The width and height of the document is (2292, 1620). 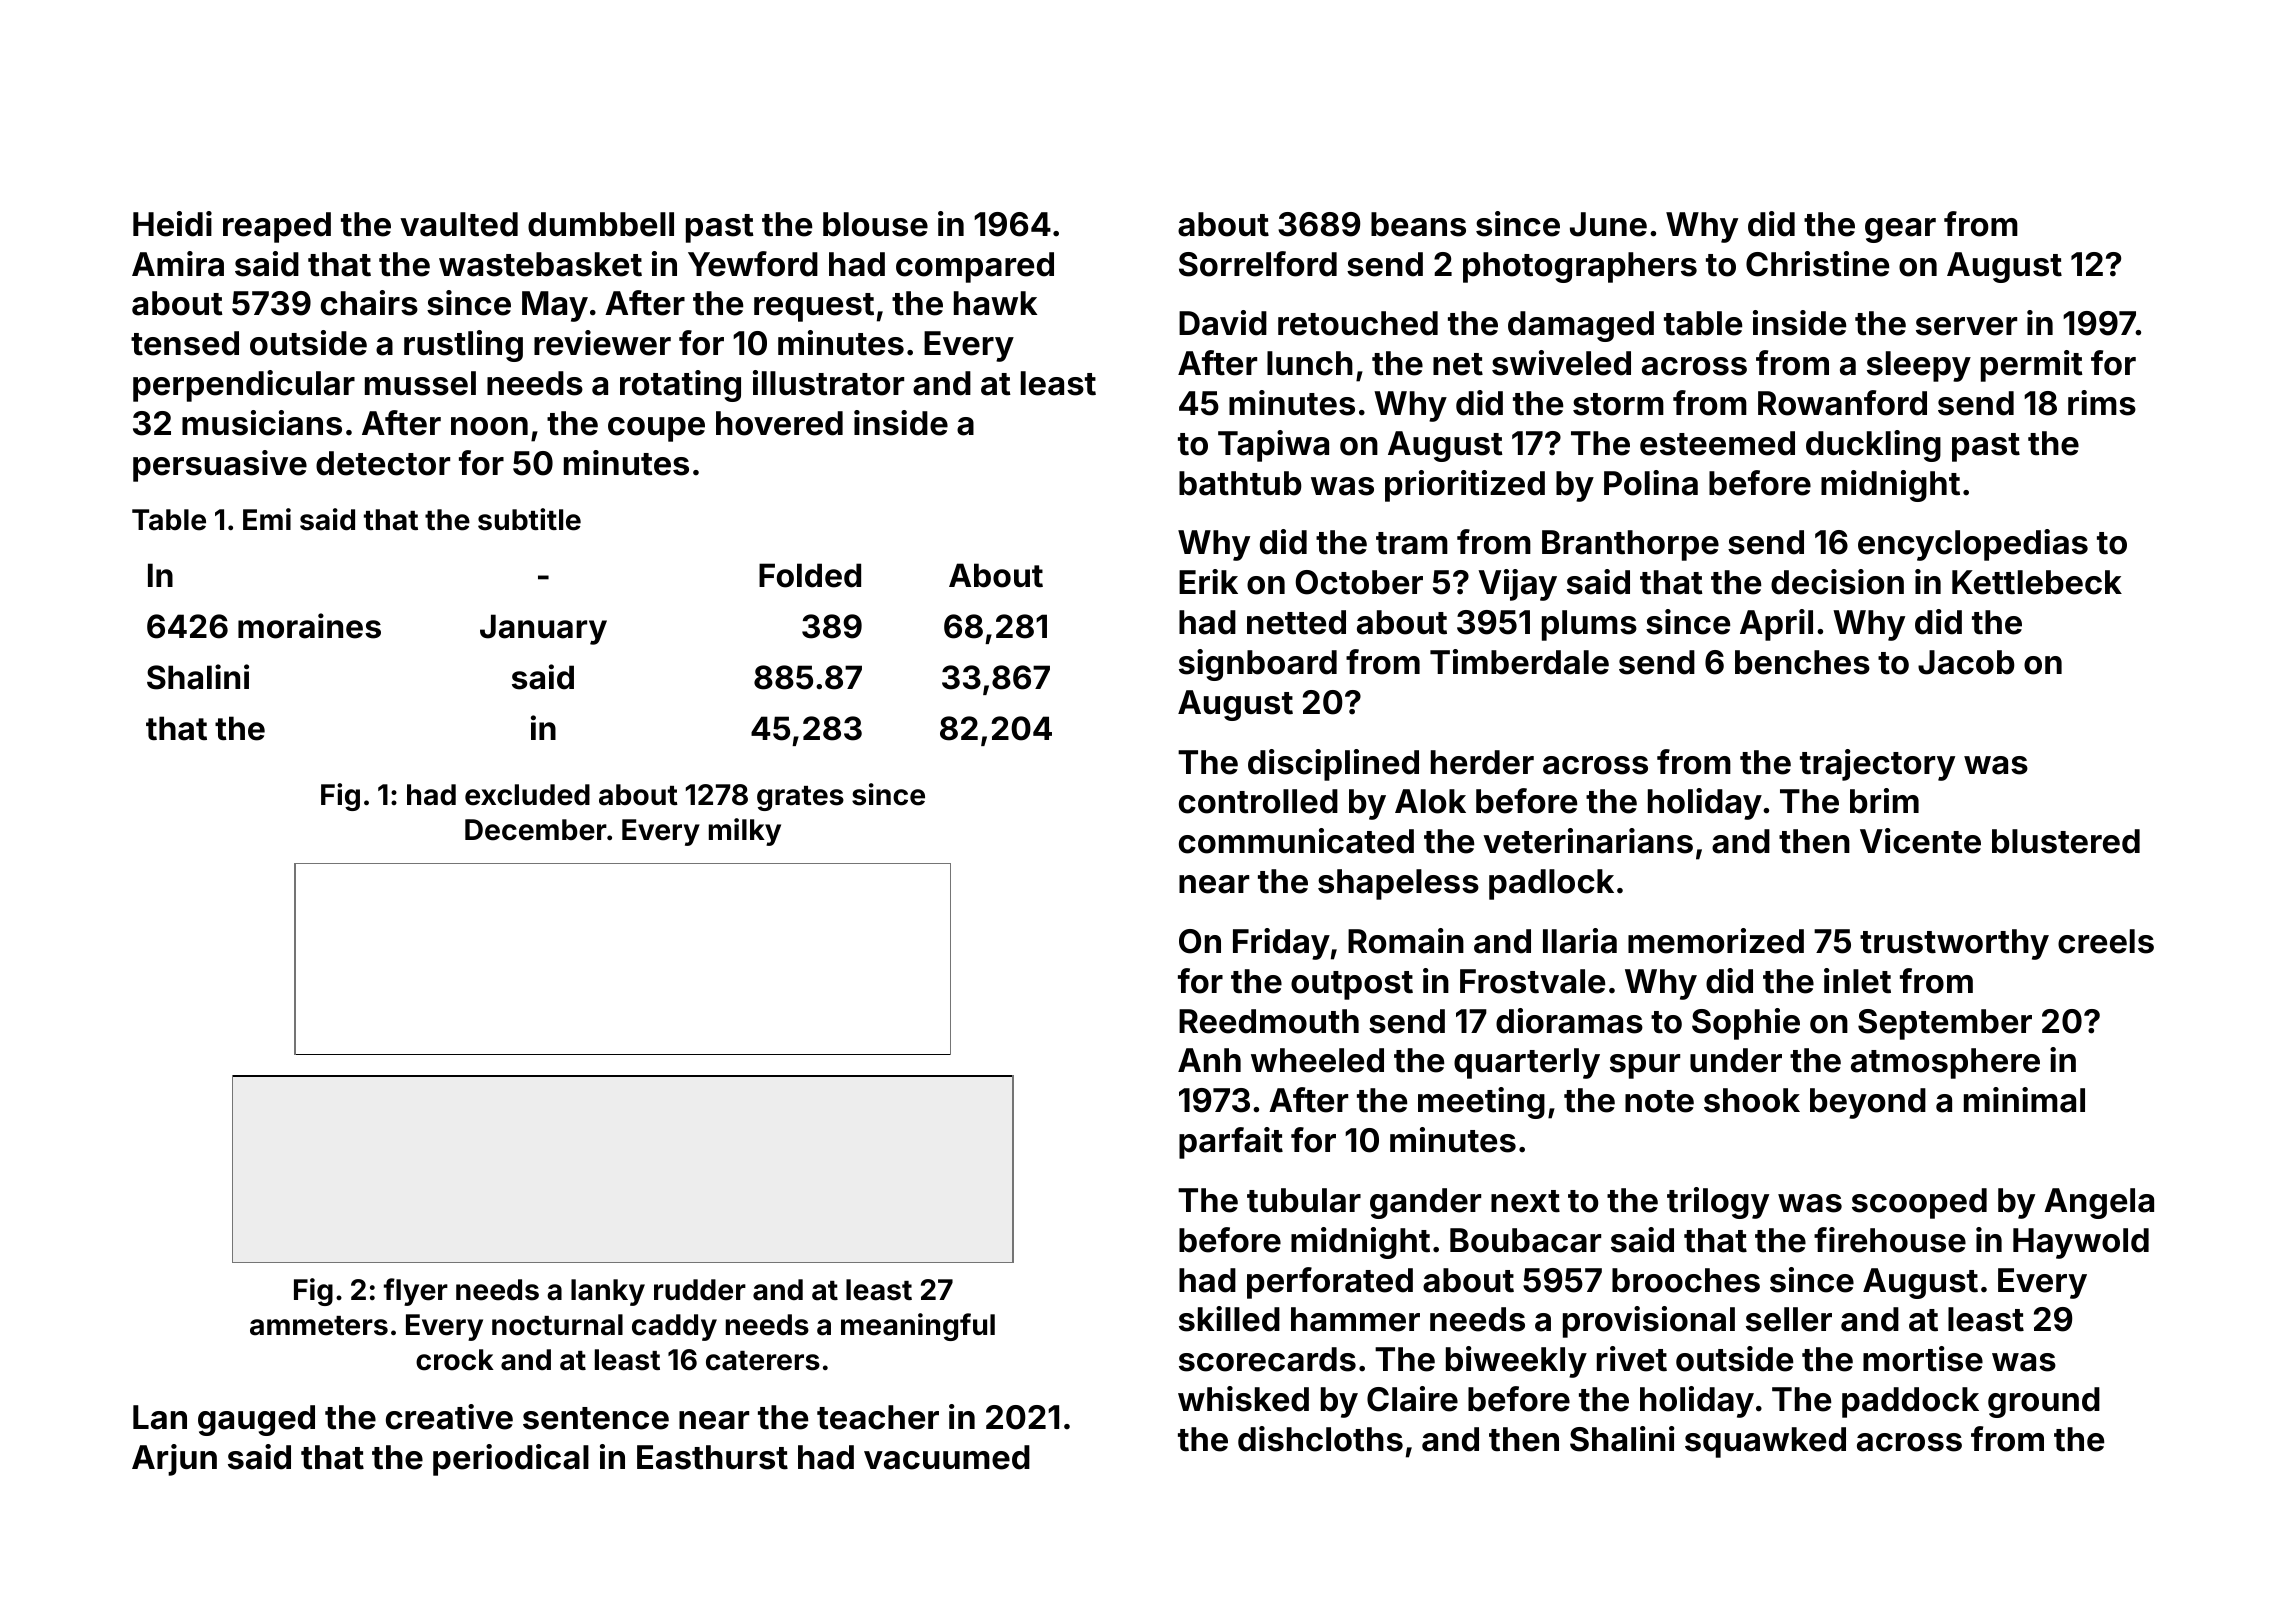 I want to click on photographers, so click(x=1580, y=267).
